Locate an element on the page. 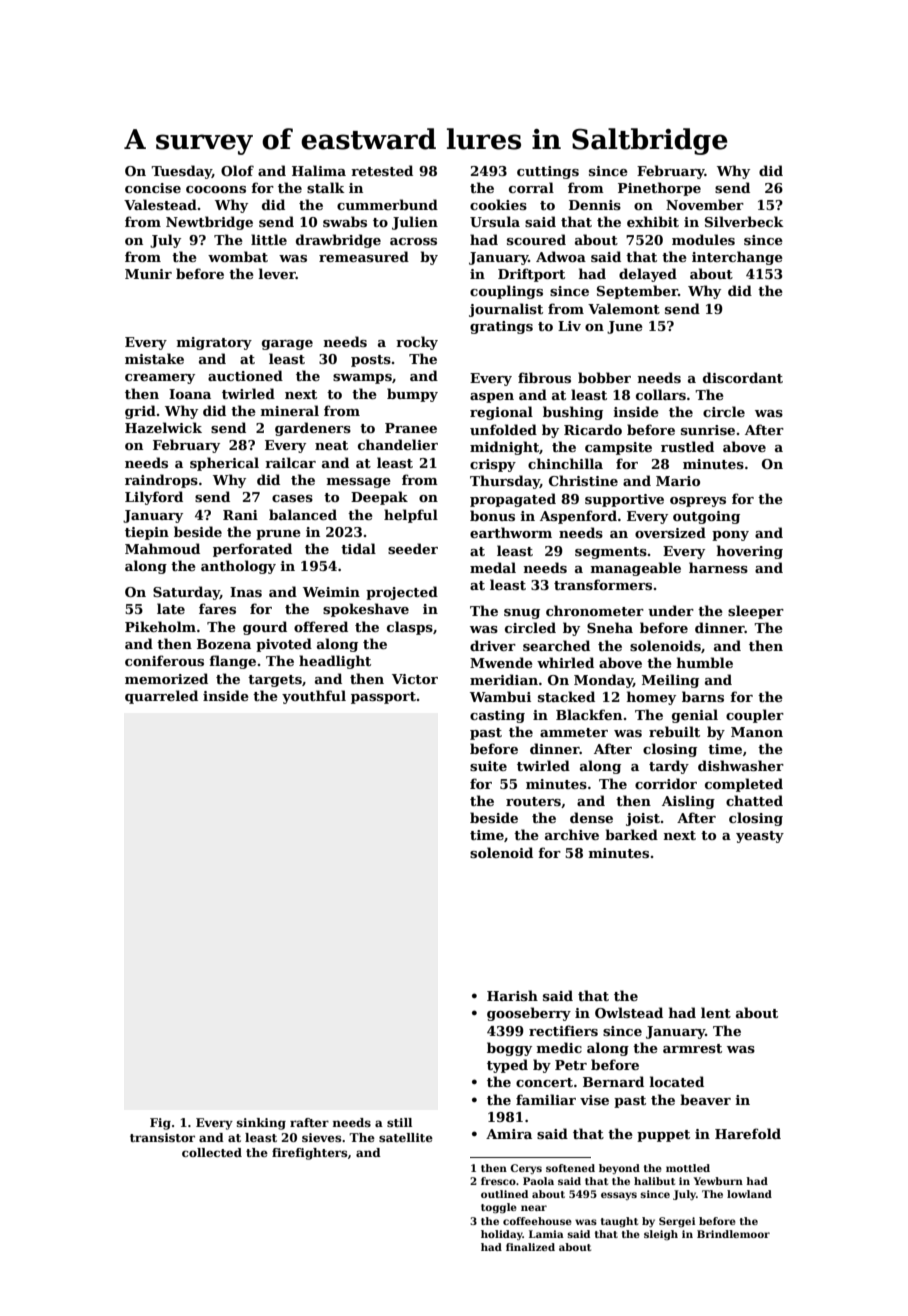 This page has width=908, height=1316. humble is located at coordinates (704, 662).
